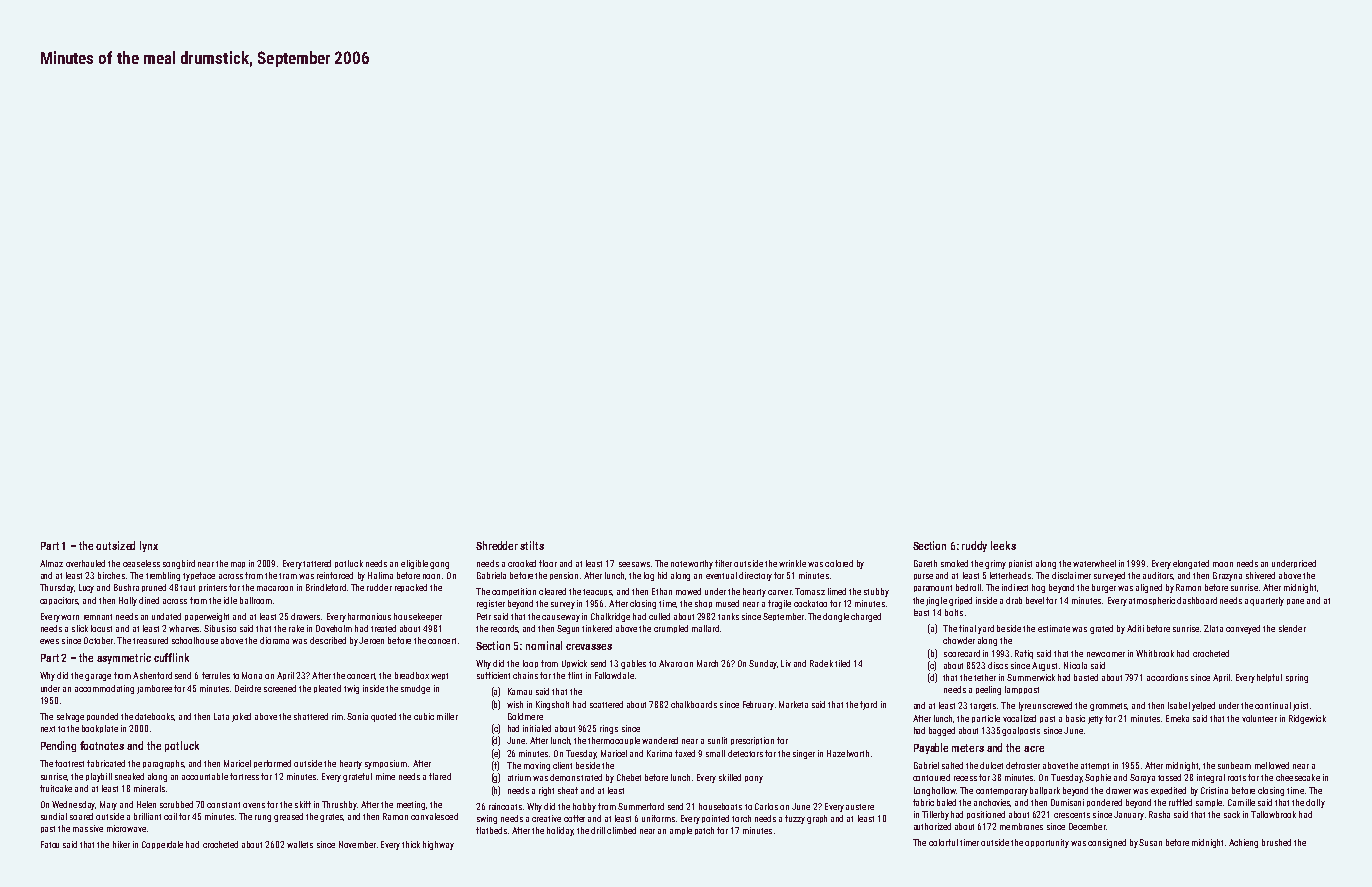 The width and height of the screenshot is (1372, 887). I want to click on teacups, so click(598, 592).
